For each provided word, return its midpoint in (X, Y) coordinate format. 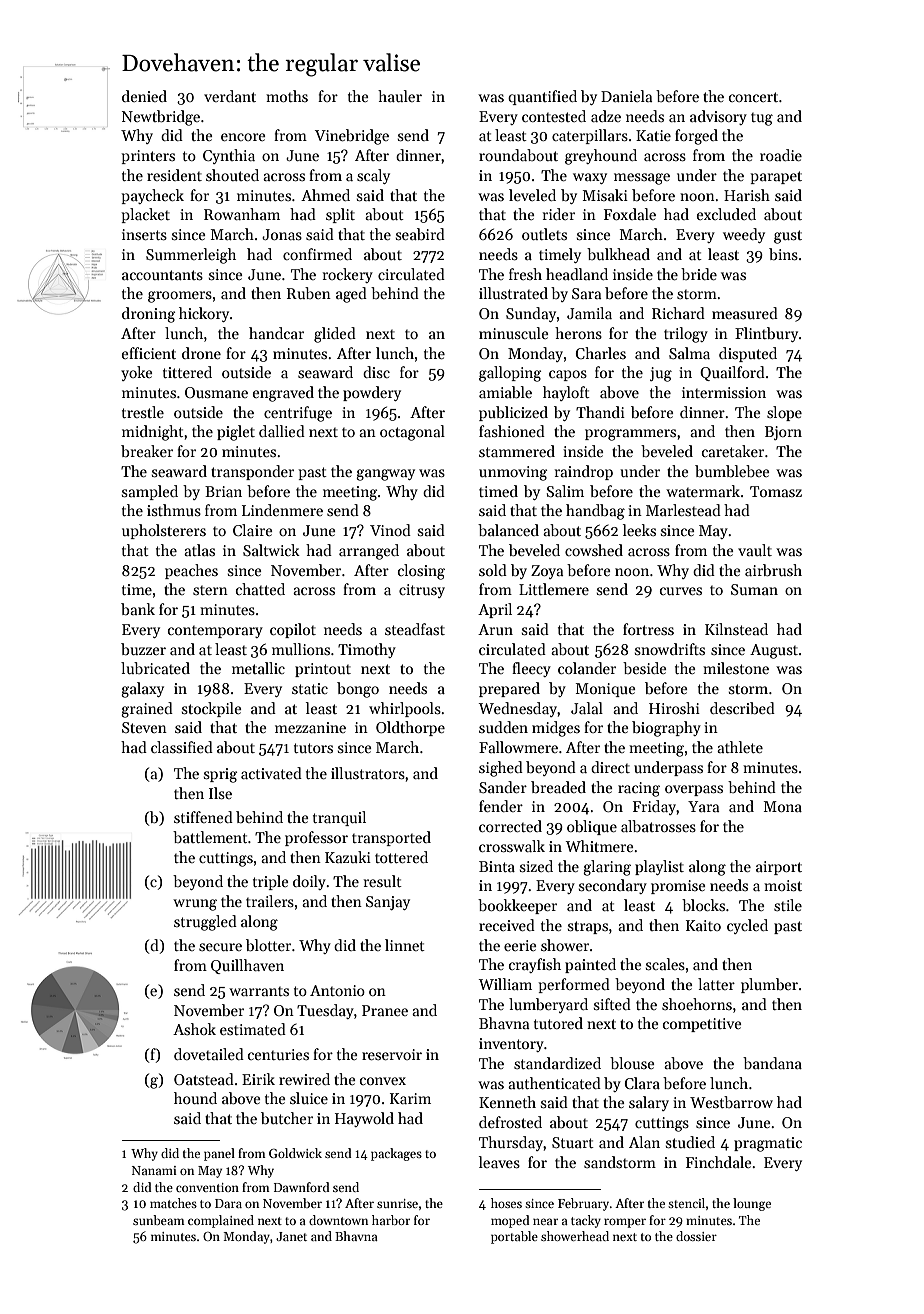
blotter (268, 945)
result (383, 881)
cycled (747, 926)
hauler (400, 96)
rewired (304, 1079)
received (507, 925)
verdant (230, 96)
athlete (740, 747)
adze (606, 116)
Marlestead (683, 510)
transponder (252, 472)
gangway (385, 475)
